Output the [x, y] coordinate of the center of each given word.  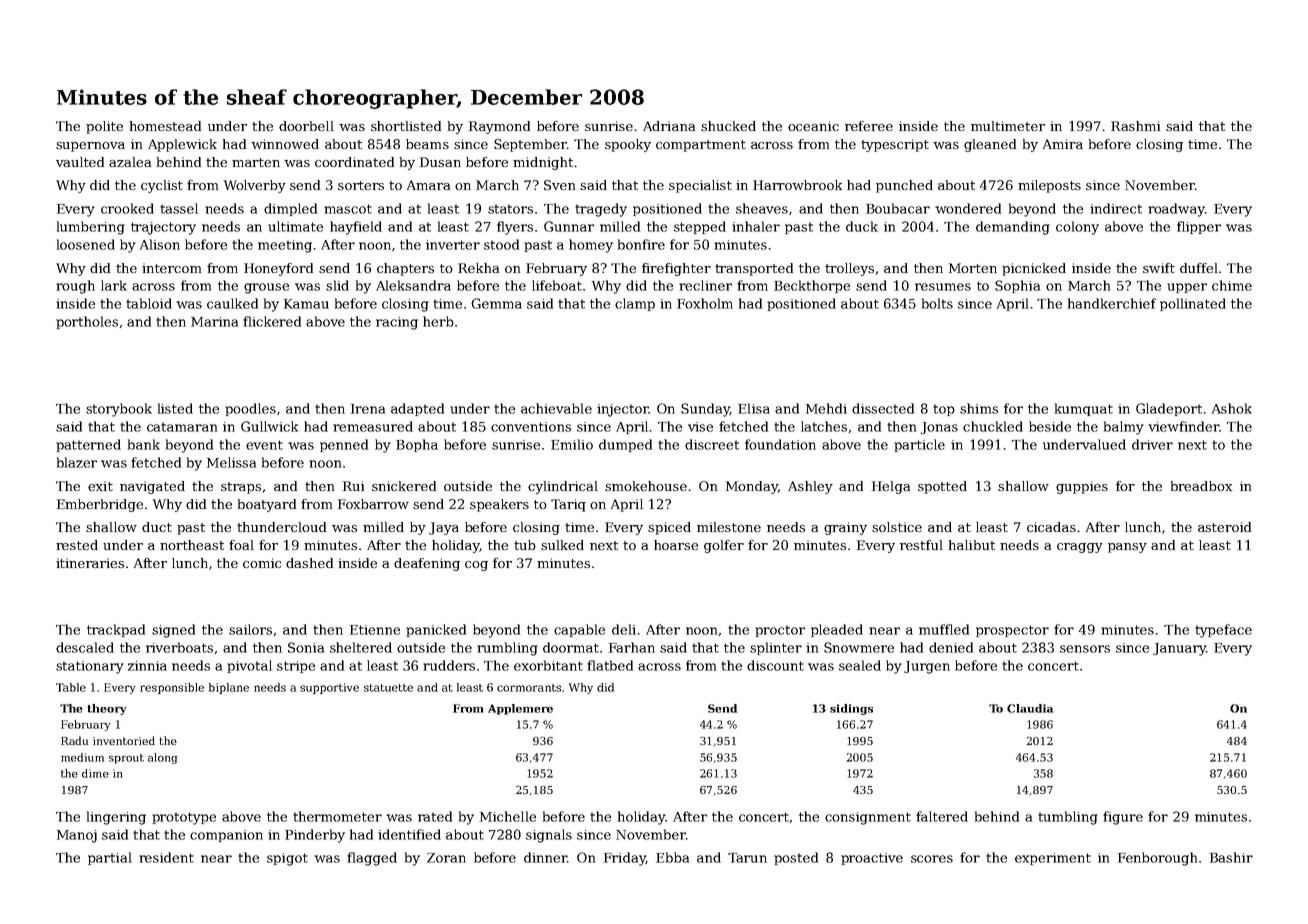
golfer [724, 546]
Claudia [1030, 708]
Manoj [77, 836]
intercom [171, 268]
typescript [895, 145]
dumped [625, 445]
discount [775, 665]
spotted [942, 487]
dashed [309, 563]
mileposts [1049, 186]
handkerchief [1112, 303]
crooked [127, 208]
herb [438, 321]
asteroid [1224, 527]
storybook [119, 410]
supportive [329, 688]
